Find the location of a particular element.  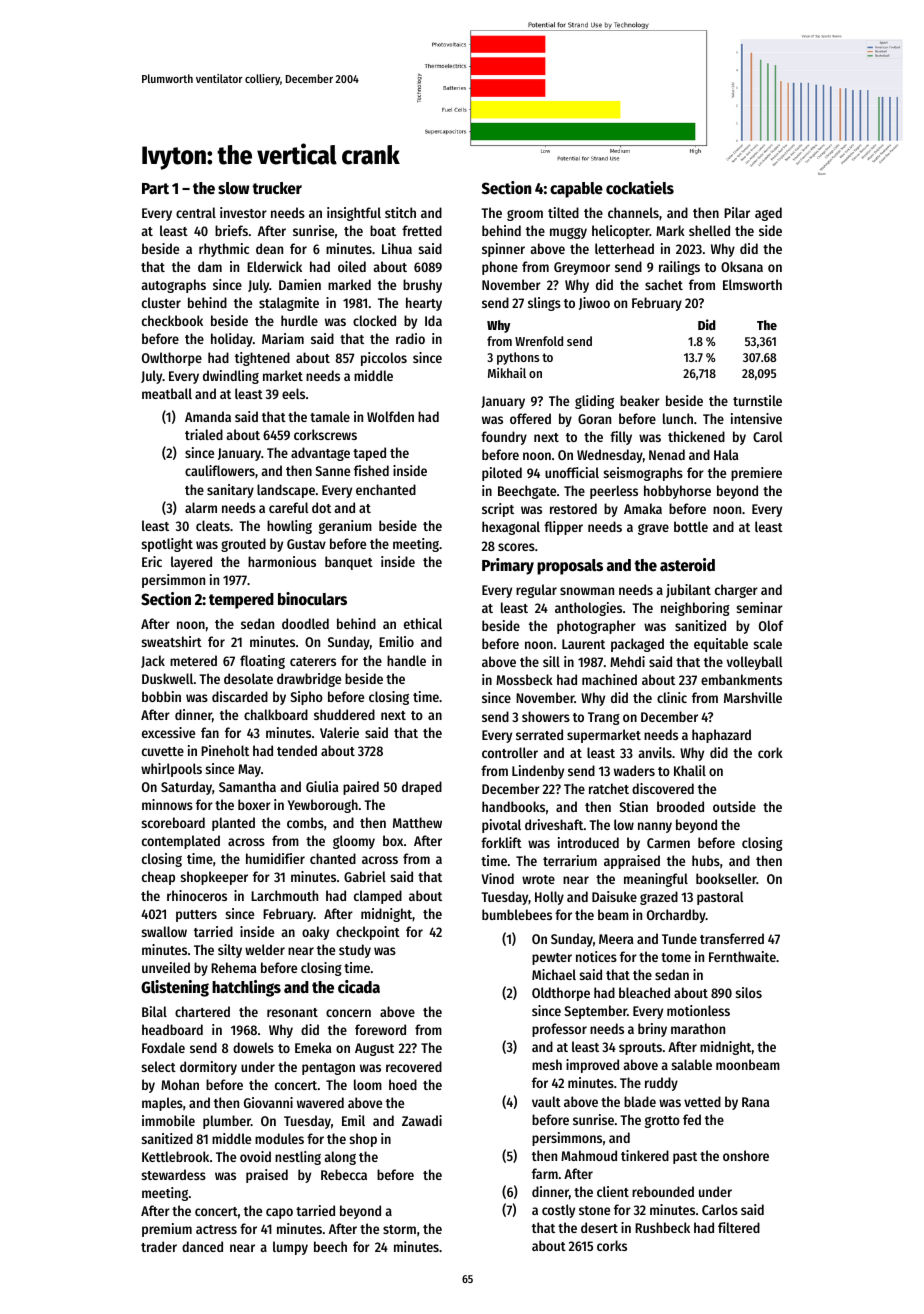

boat is located at coordinates (383, 230).
